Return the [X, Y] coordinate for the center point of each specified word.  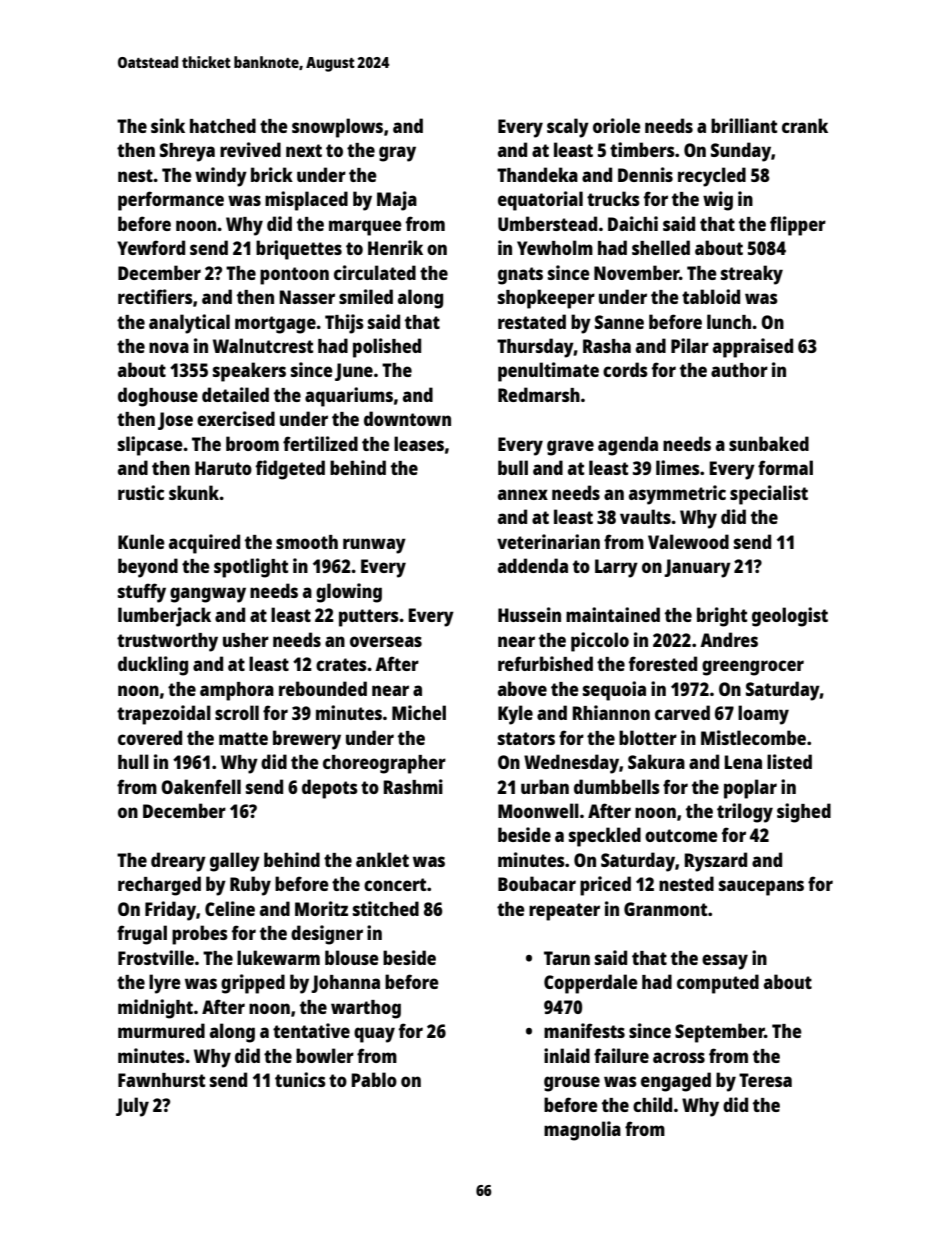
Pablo [374, 1079]
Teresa [765, 1080]
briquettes [299, 250]
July [132, 1107]
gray [397, 154]
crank [805, 125]
